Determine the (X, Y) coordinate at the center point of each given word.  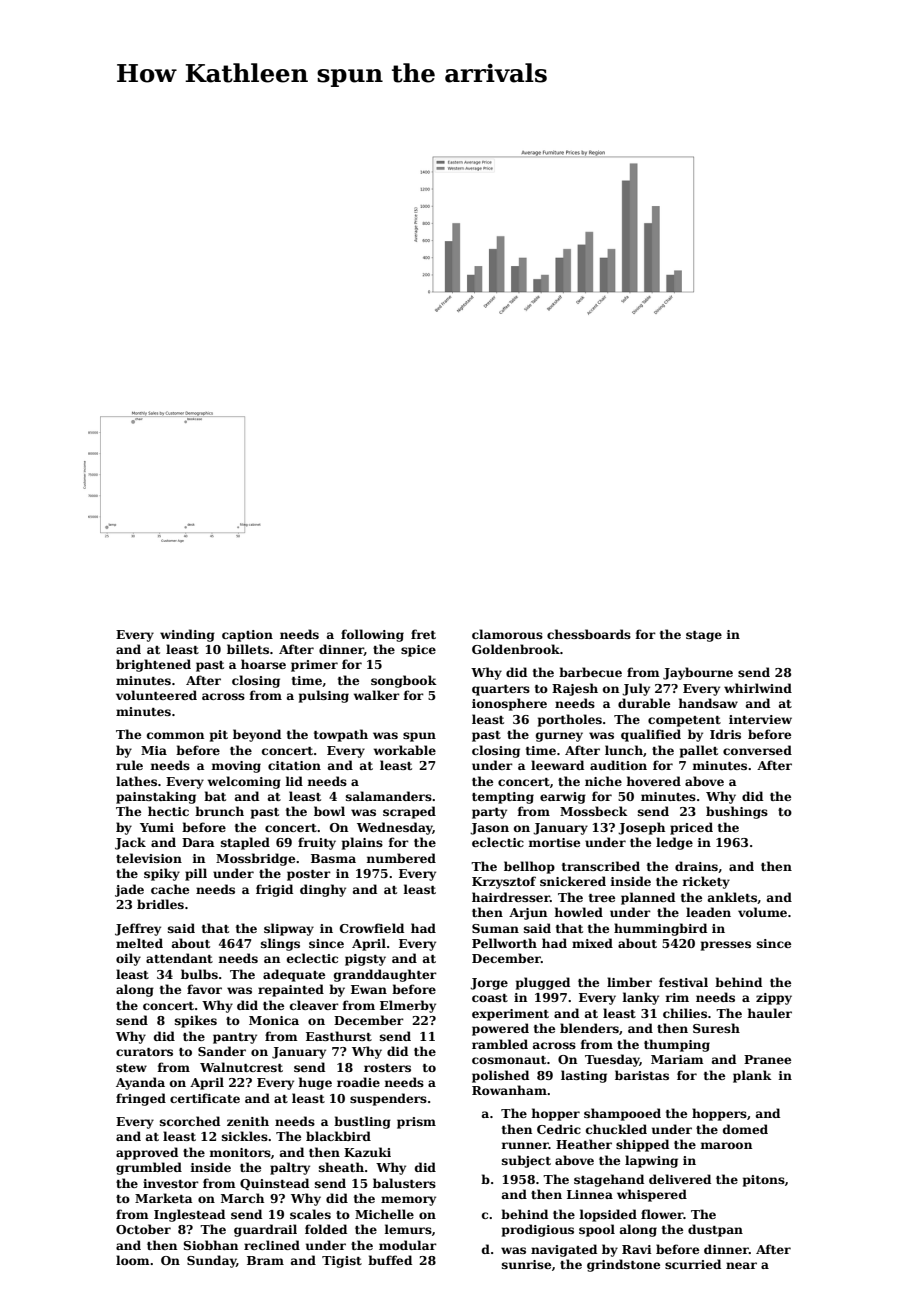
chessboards (589, 634)
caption (247, 636)
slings (280, 944)
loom (133, 1260)
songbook (404, 681)
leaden (708, 912)
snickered (573, 881)
